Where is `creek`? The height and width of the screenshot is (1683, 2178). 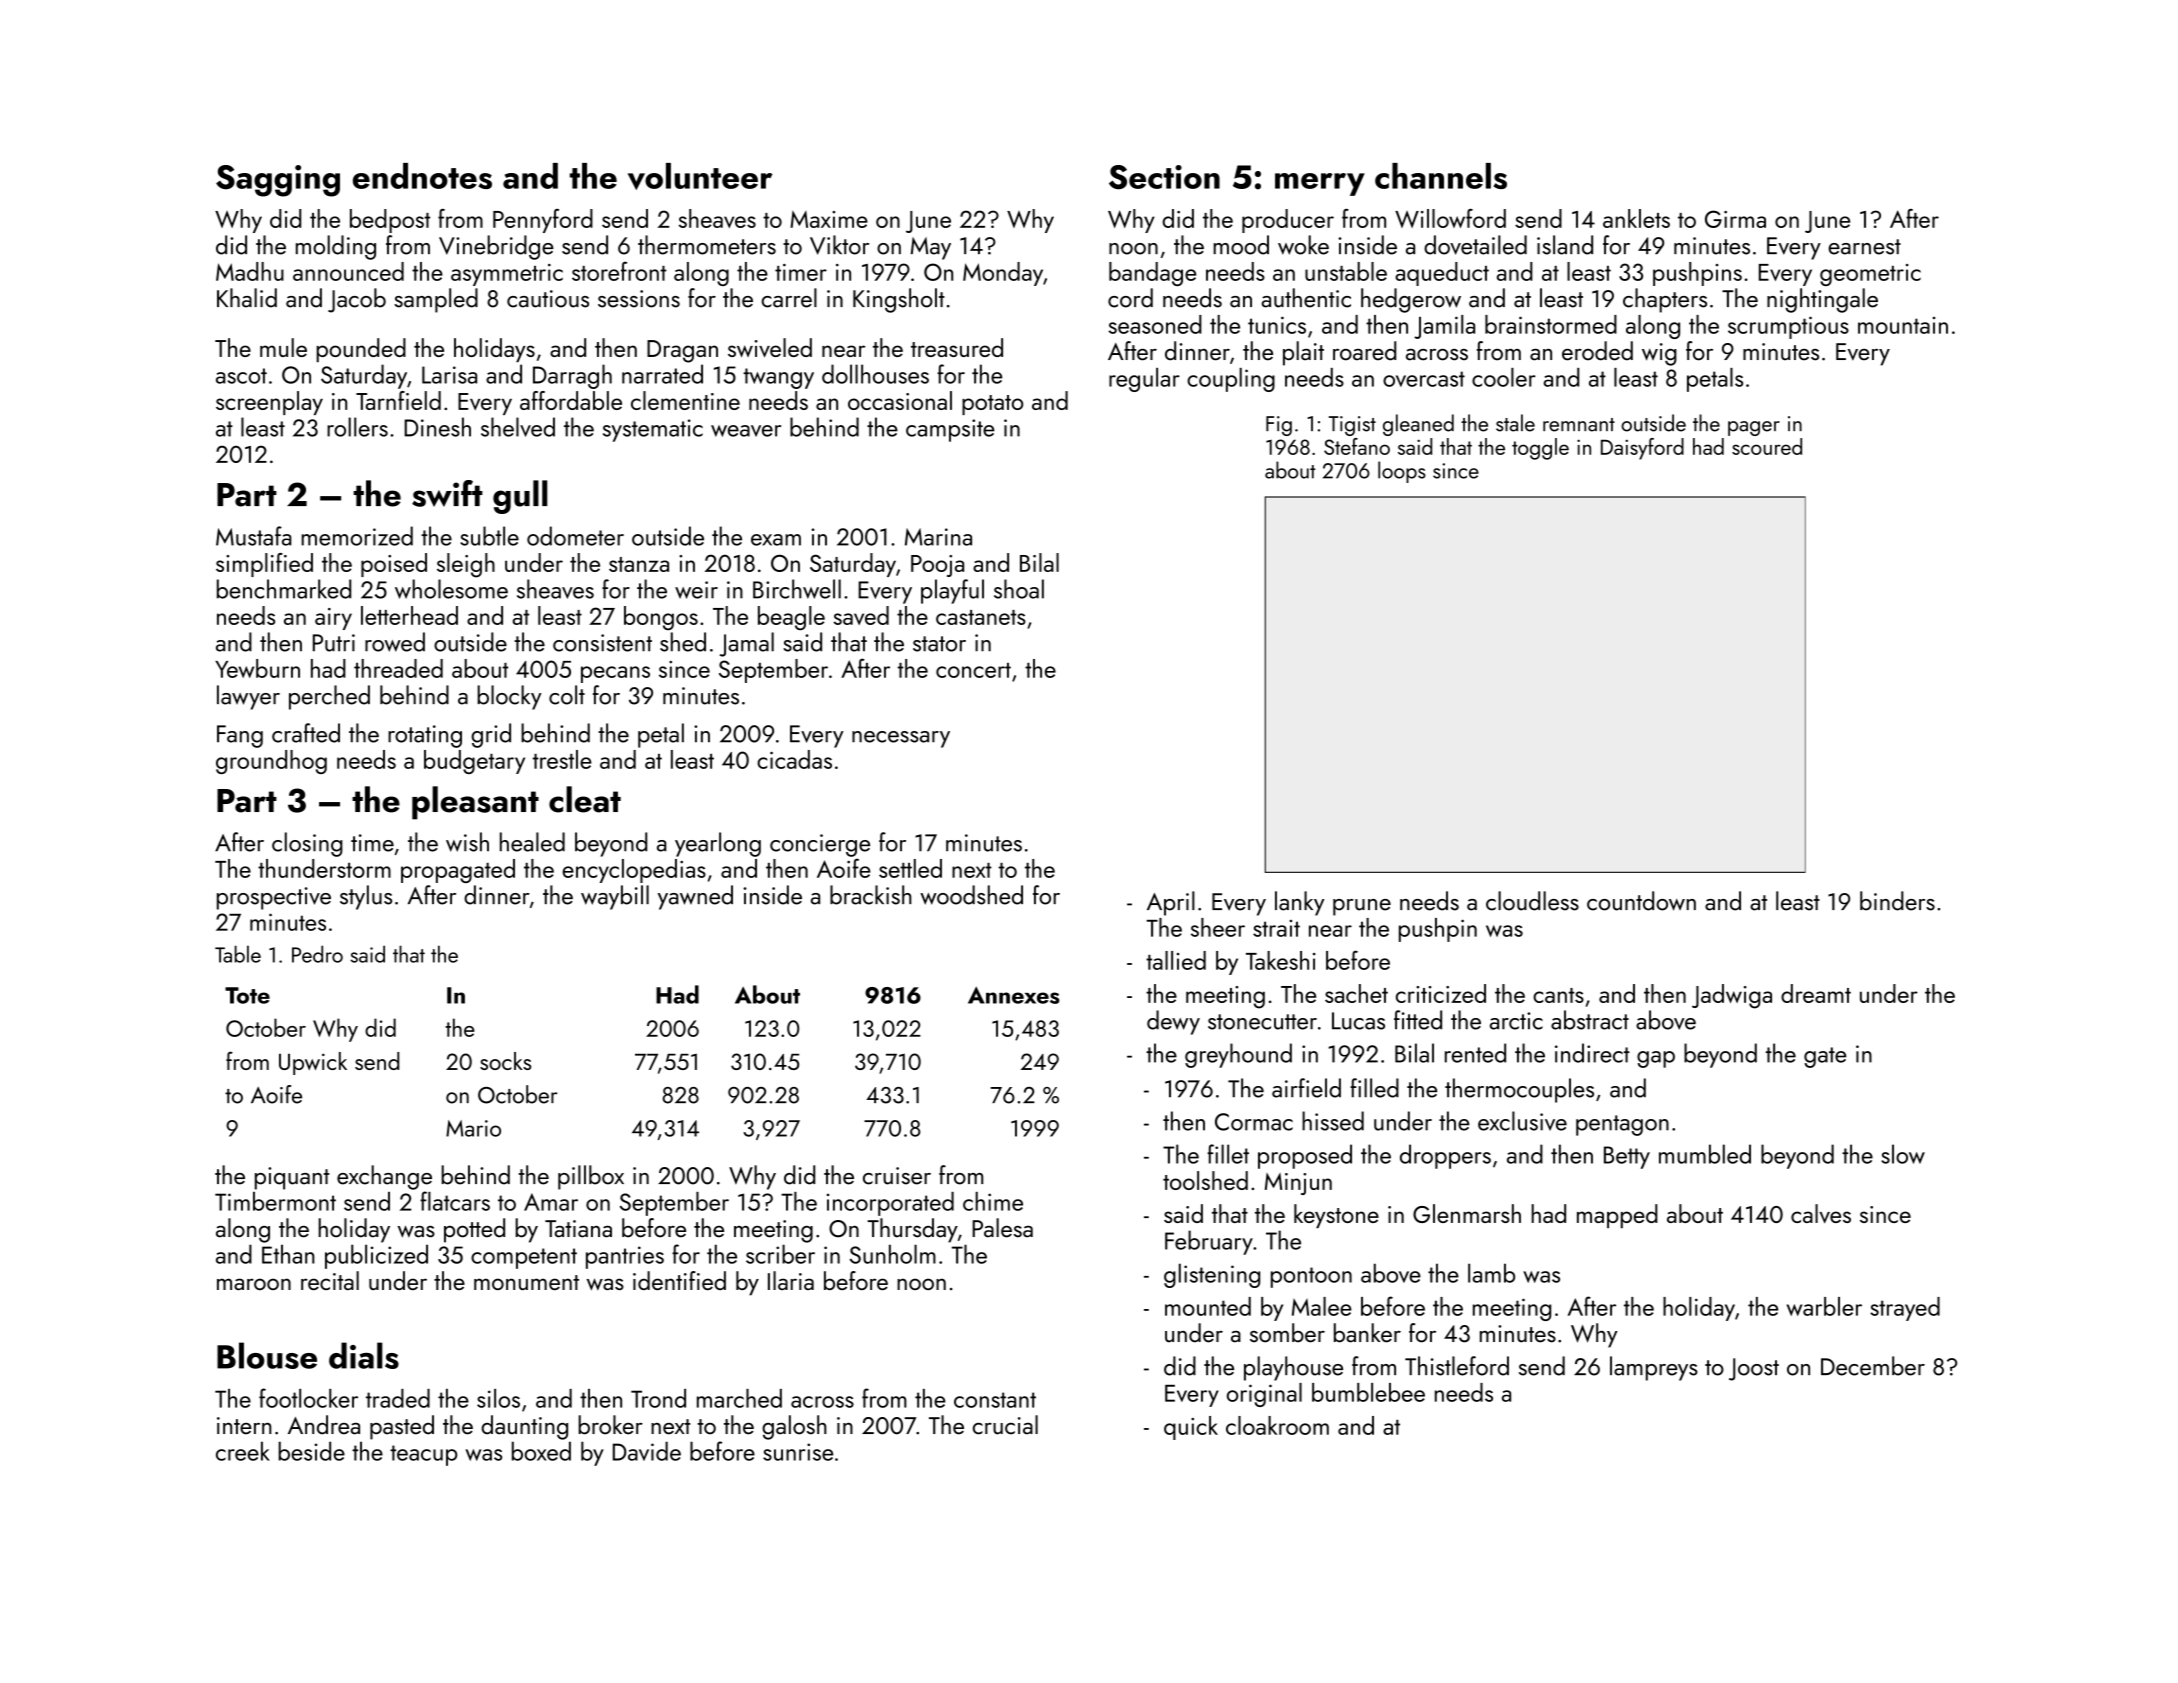 creek is located at coordinates (243, 1451).
